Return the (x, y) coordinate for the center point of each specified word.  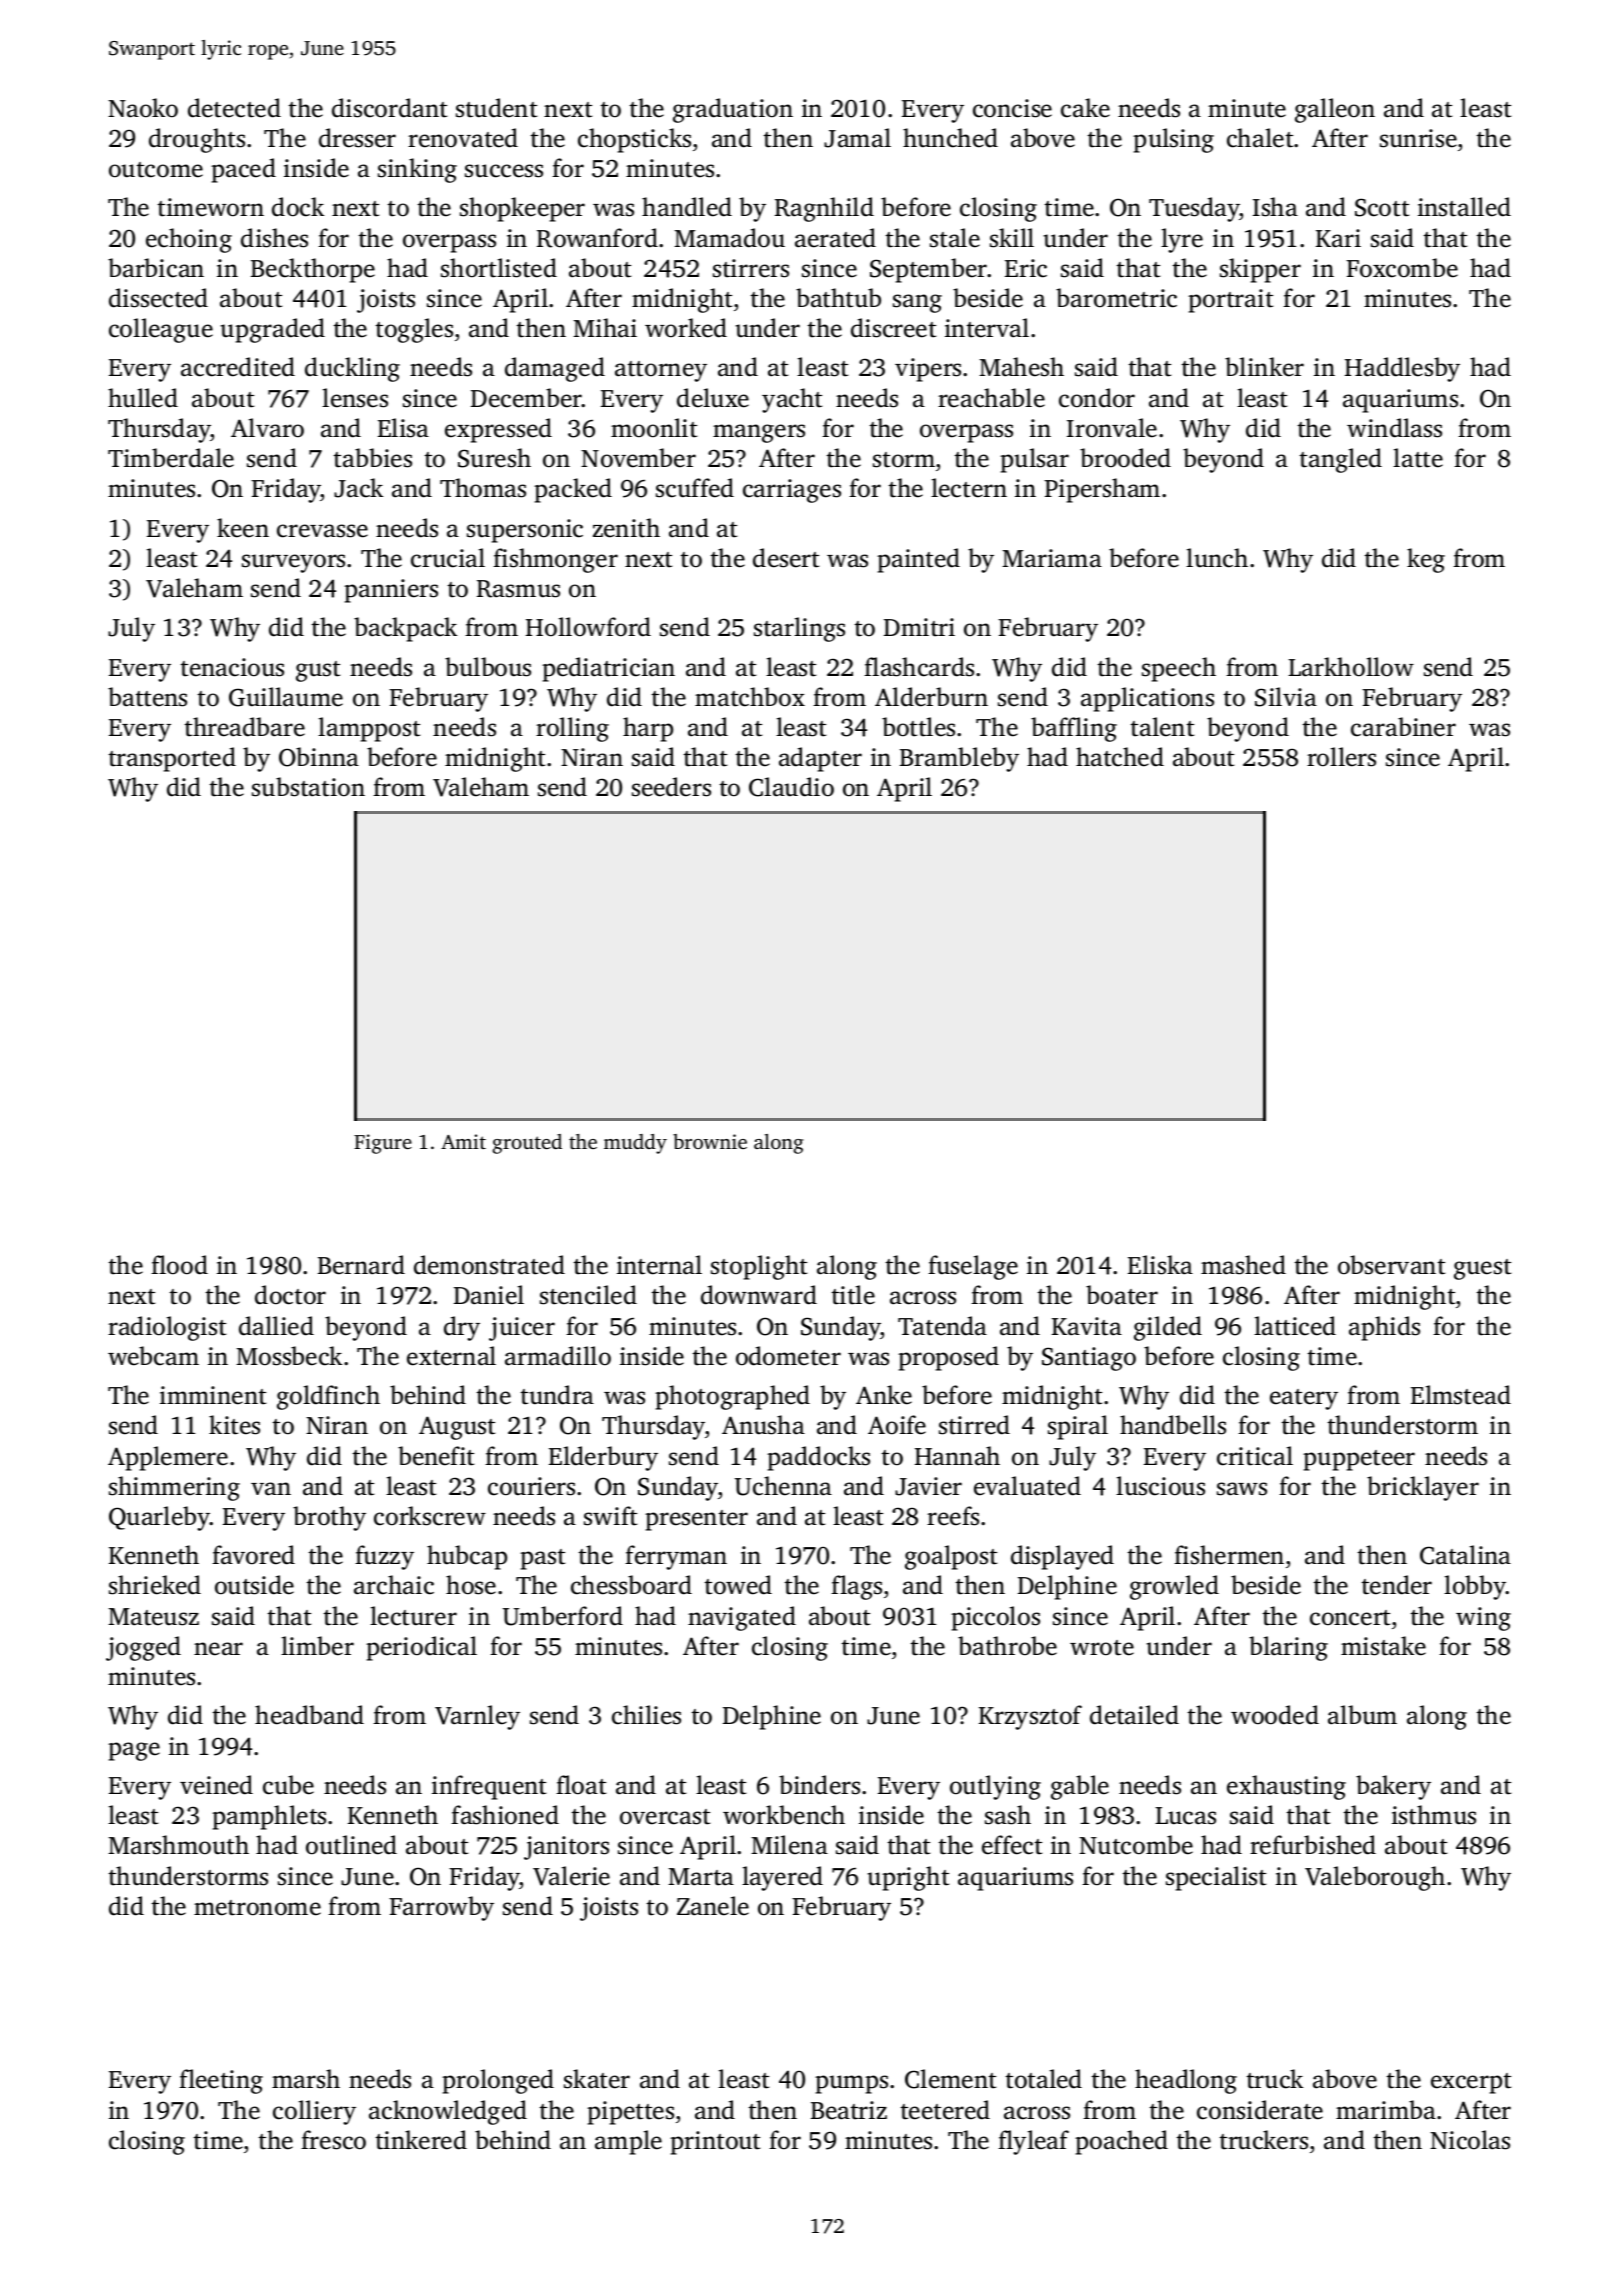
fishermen (1229, 1555)
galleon (1335, 110)
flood (179, 1265)
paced (243, 170)
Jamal (857, 138)
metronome (257, 1908)
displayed (1062, 1557)
